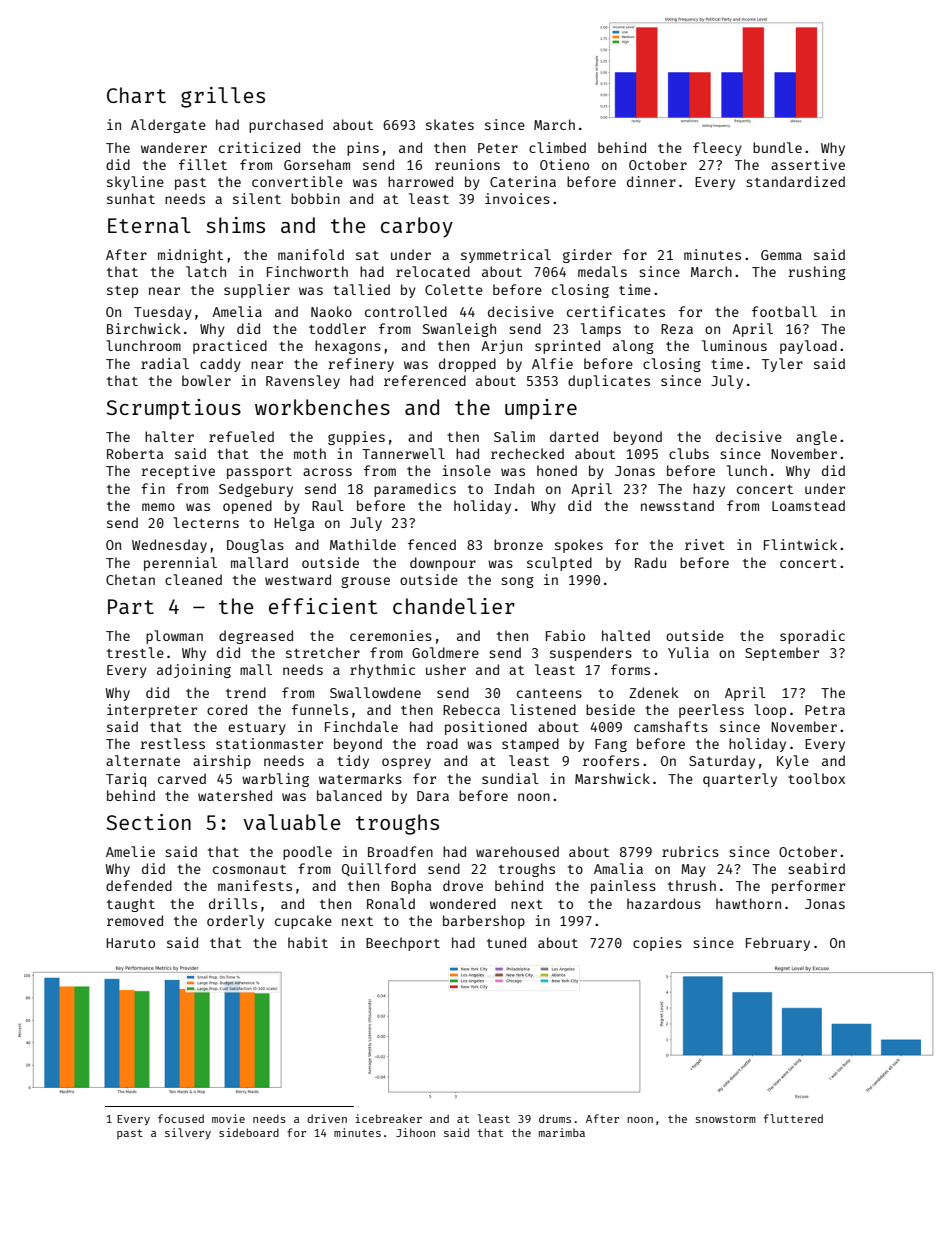 The image size is (952, 1233). What do you see at coordinates (517, 851) in the screenshot?
I see `warehoused` at bounding box center [517, 851].
